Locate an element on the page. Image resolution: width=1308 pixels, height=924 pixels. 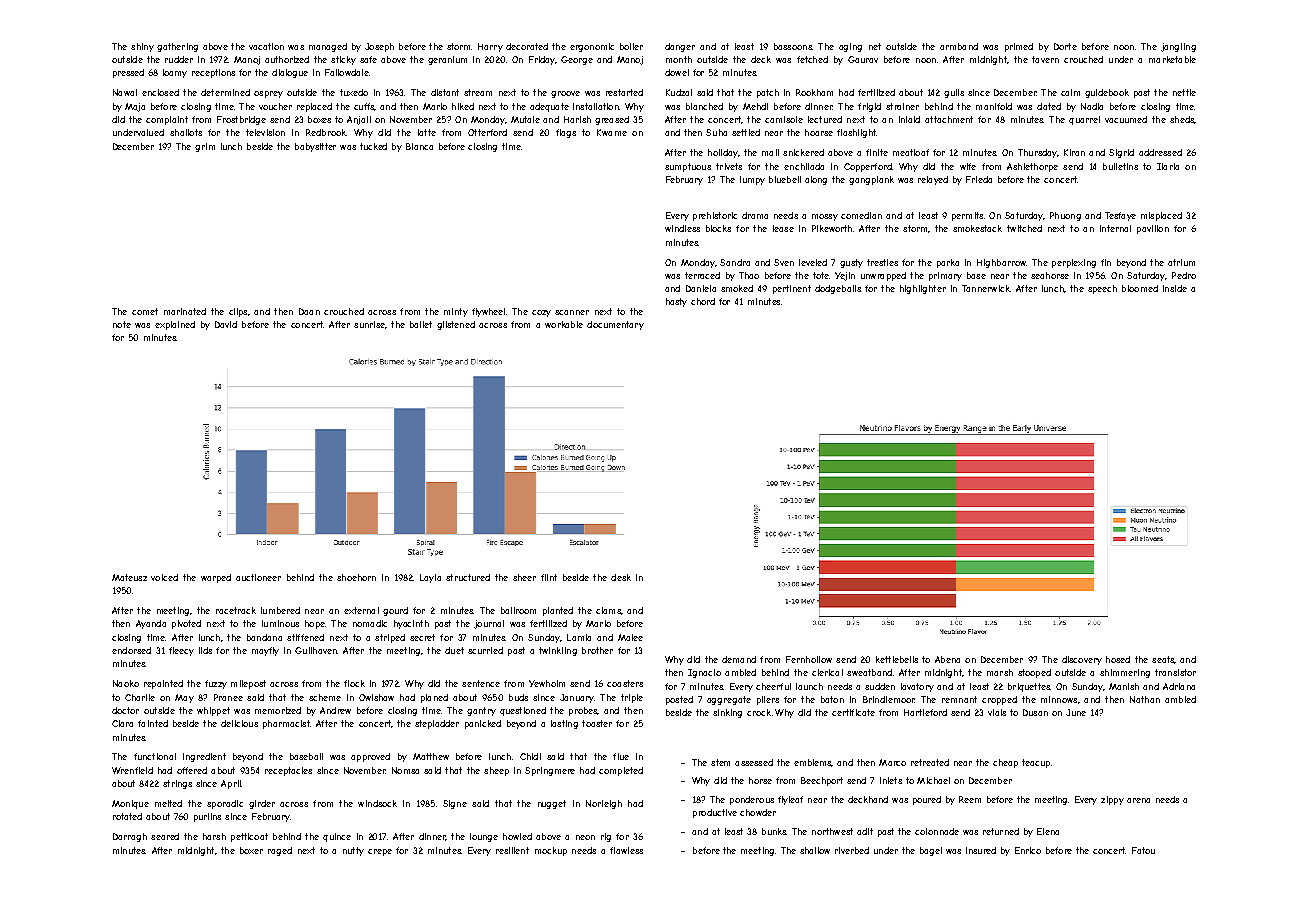
flawless is located at coordinates (626, 850).
